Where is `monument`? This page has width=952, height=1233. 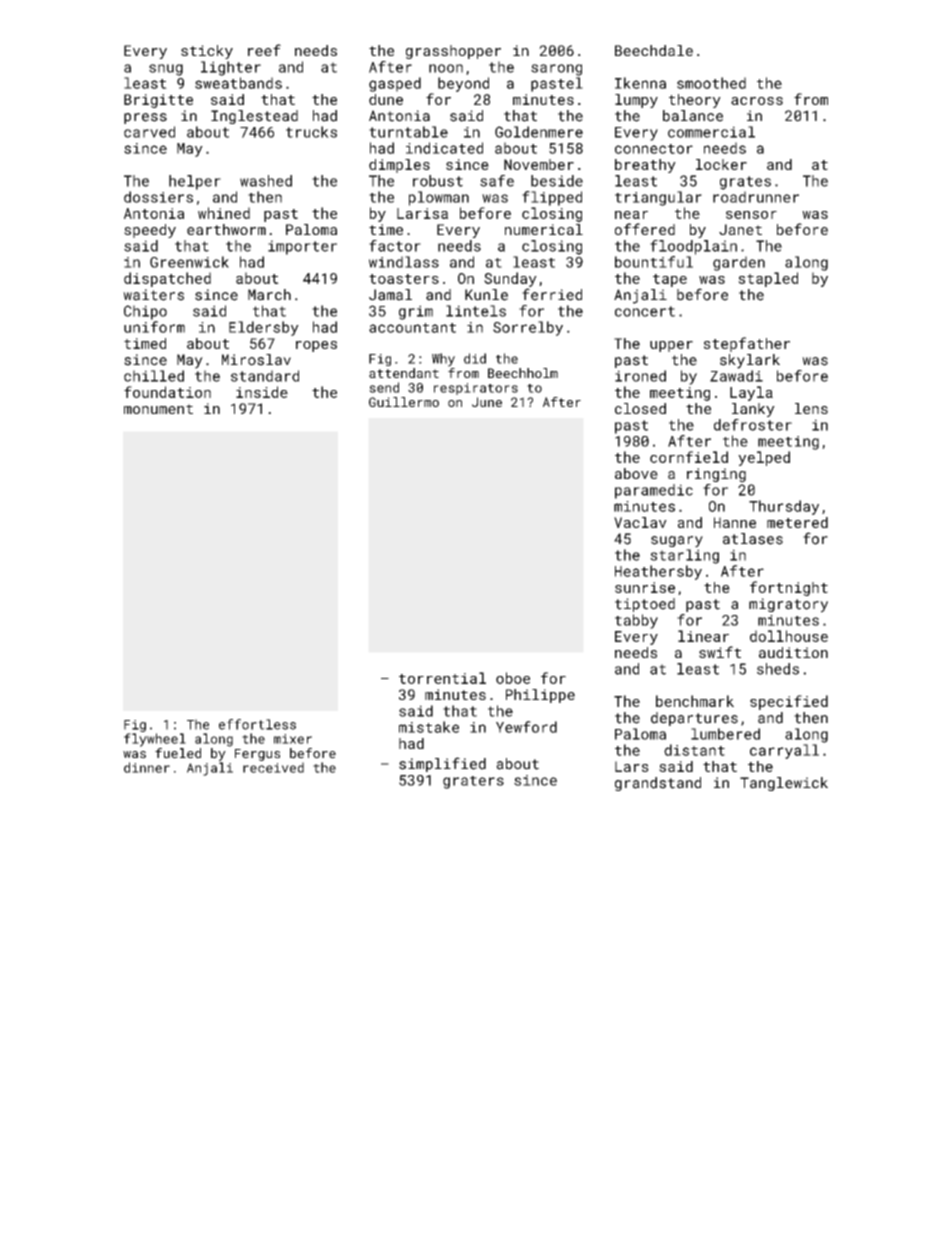
monument is located at coordinates (158, 409).
